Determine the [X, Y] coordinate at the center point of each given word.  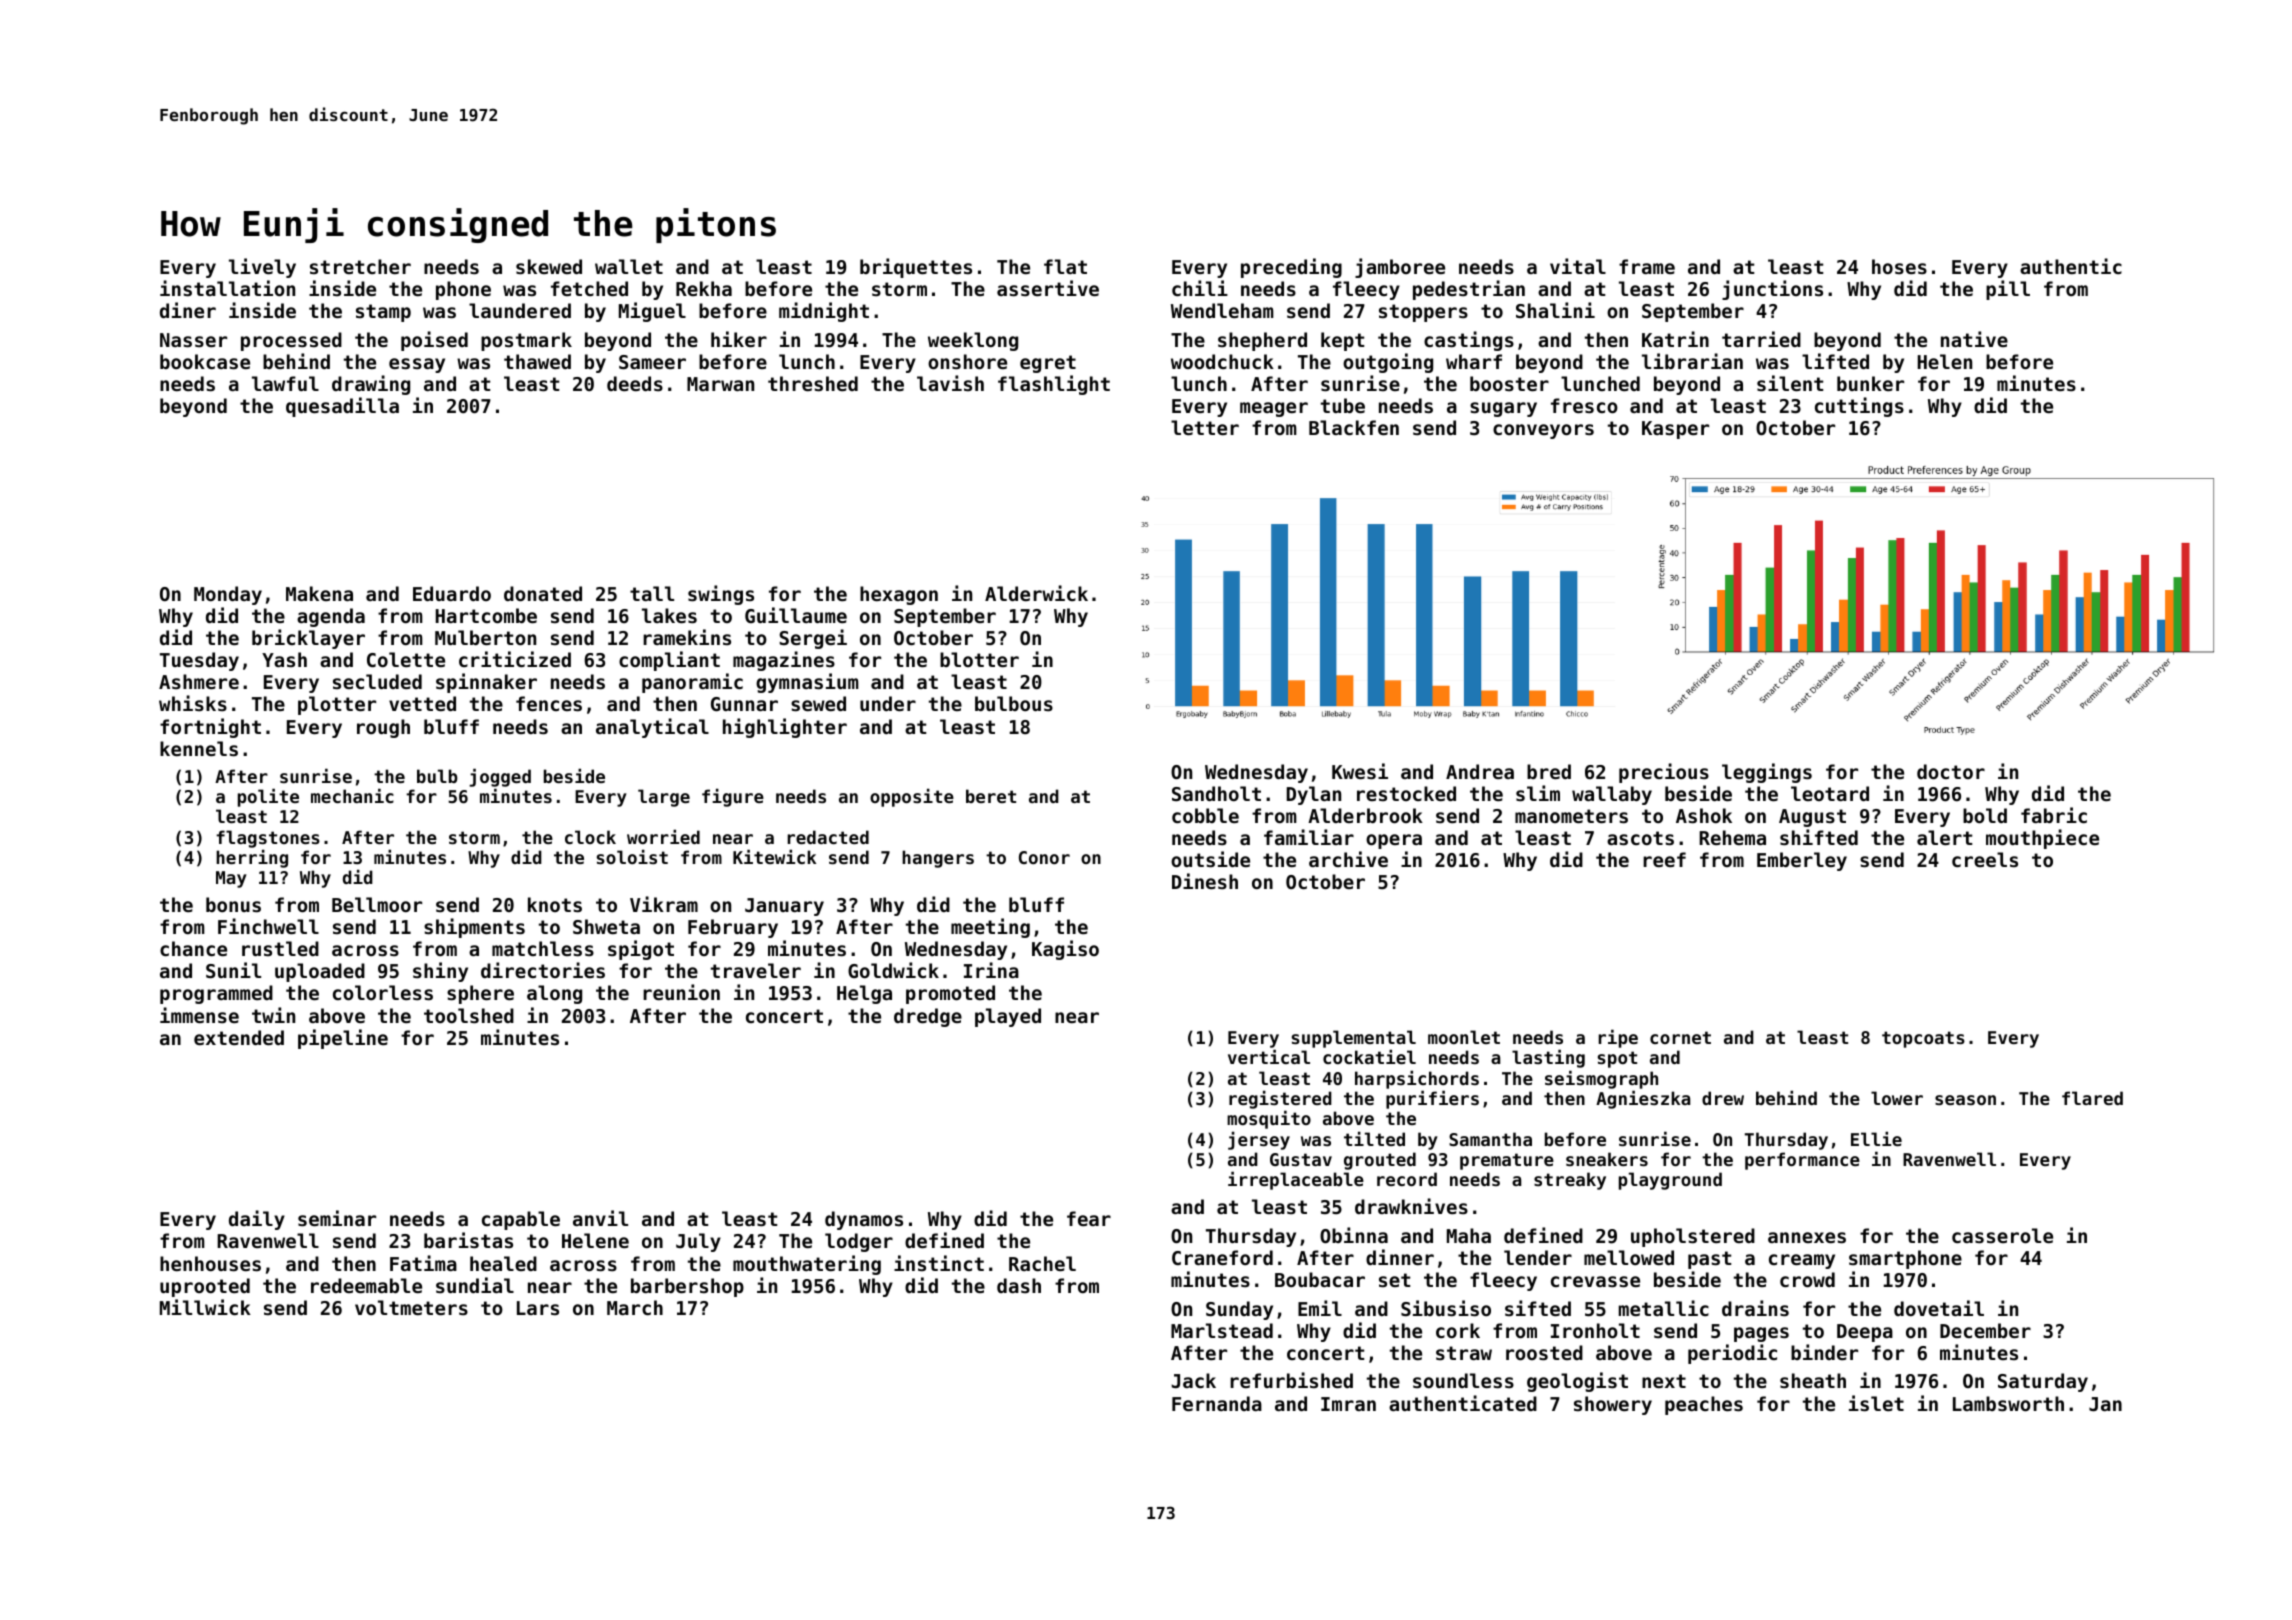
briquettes [916, 268]
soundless [1463, 1381]
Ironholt [1595, 1330]
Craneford [1222, 1257]
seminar [337, 1218]
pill [2008, 290]
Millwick [205, 1307]
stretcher [360, 266]
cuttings [1859, 407]
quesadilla [342, 407]
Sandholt [1216, 793]
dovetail [1939, 1308]
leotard [1830, 793]
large [664, 798]
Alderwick [1036, 593]
